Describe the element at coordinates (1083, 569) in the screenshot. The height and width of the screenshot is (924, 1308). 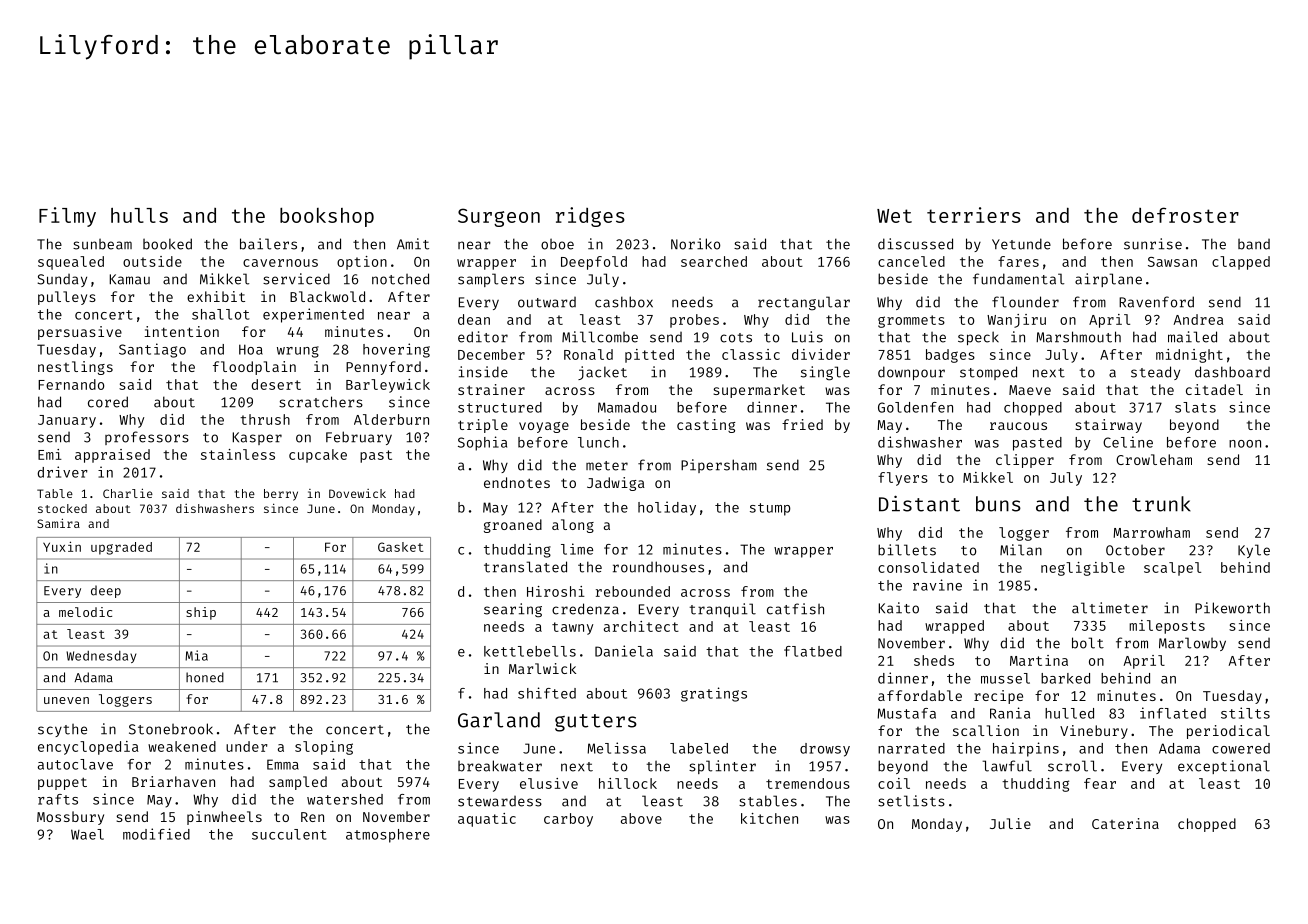
I see `negligible` at that location.
